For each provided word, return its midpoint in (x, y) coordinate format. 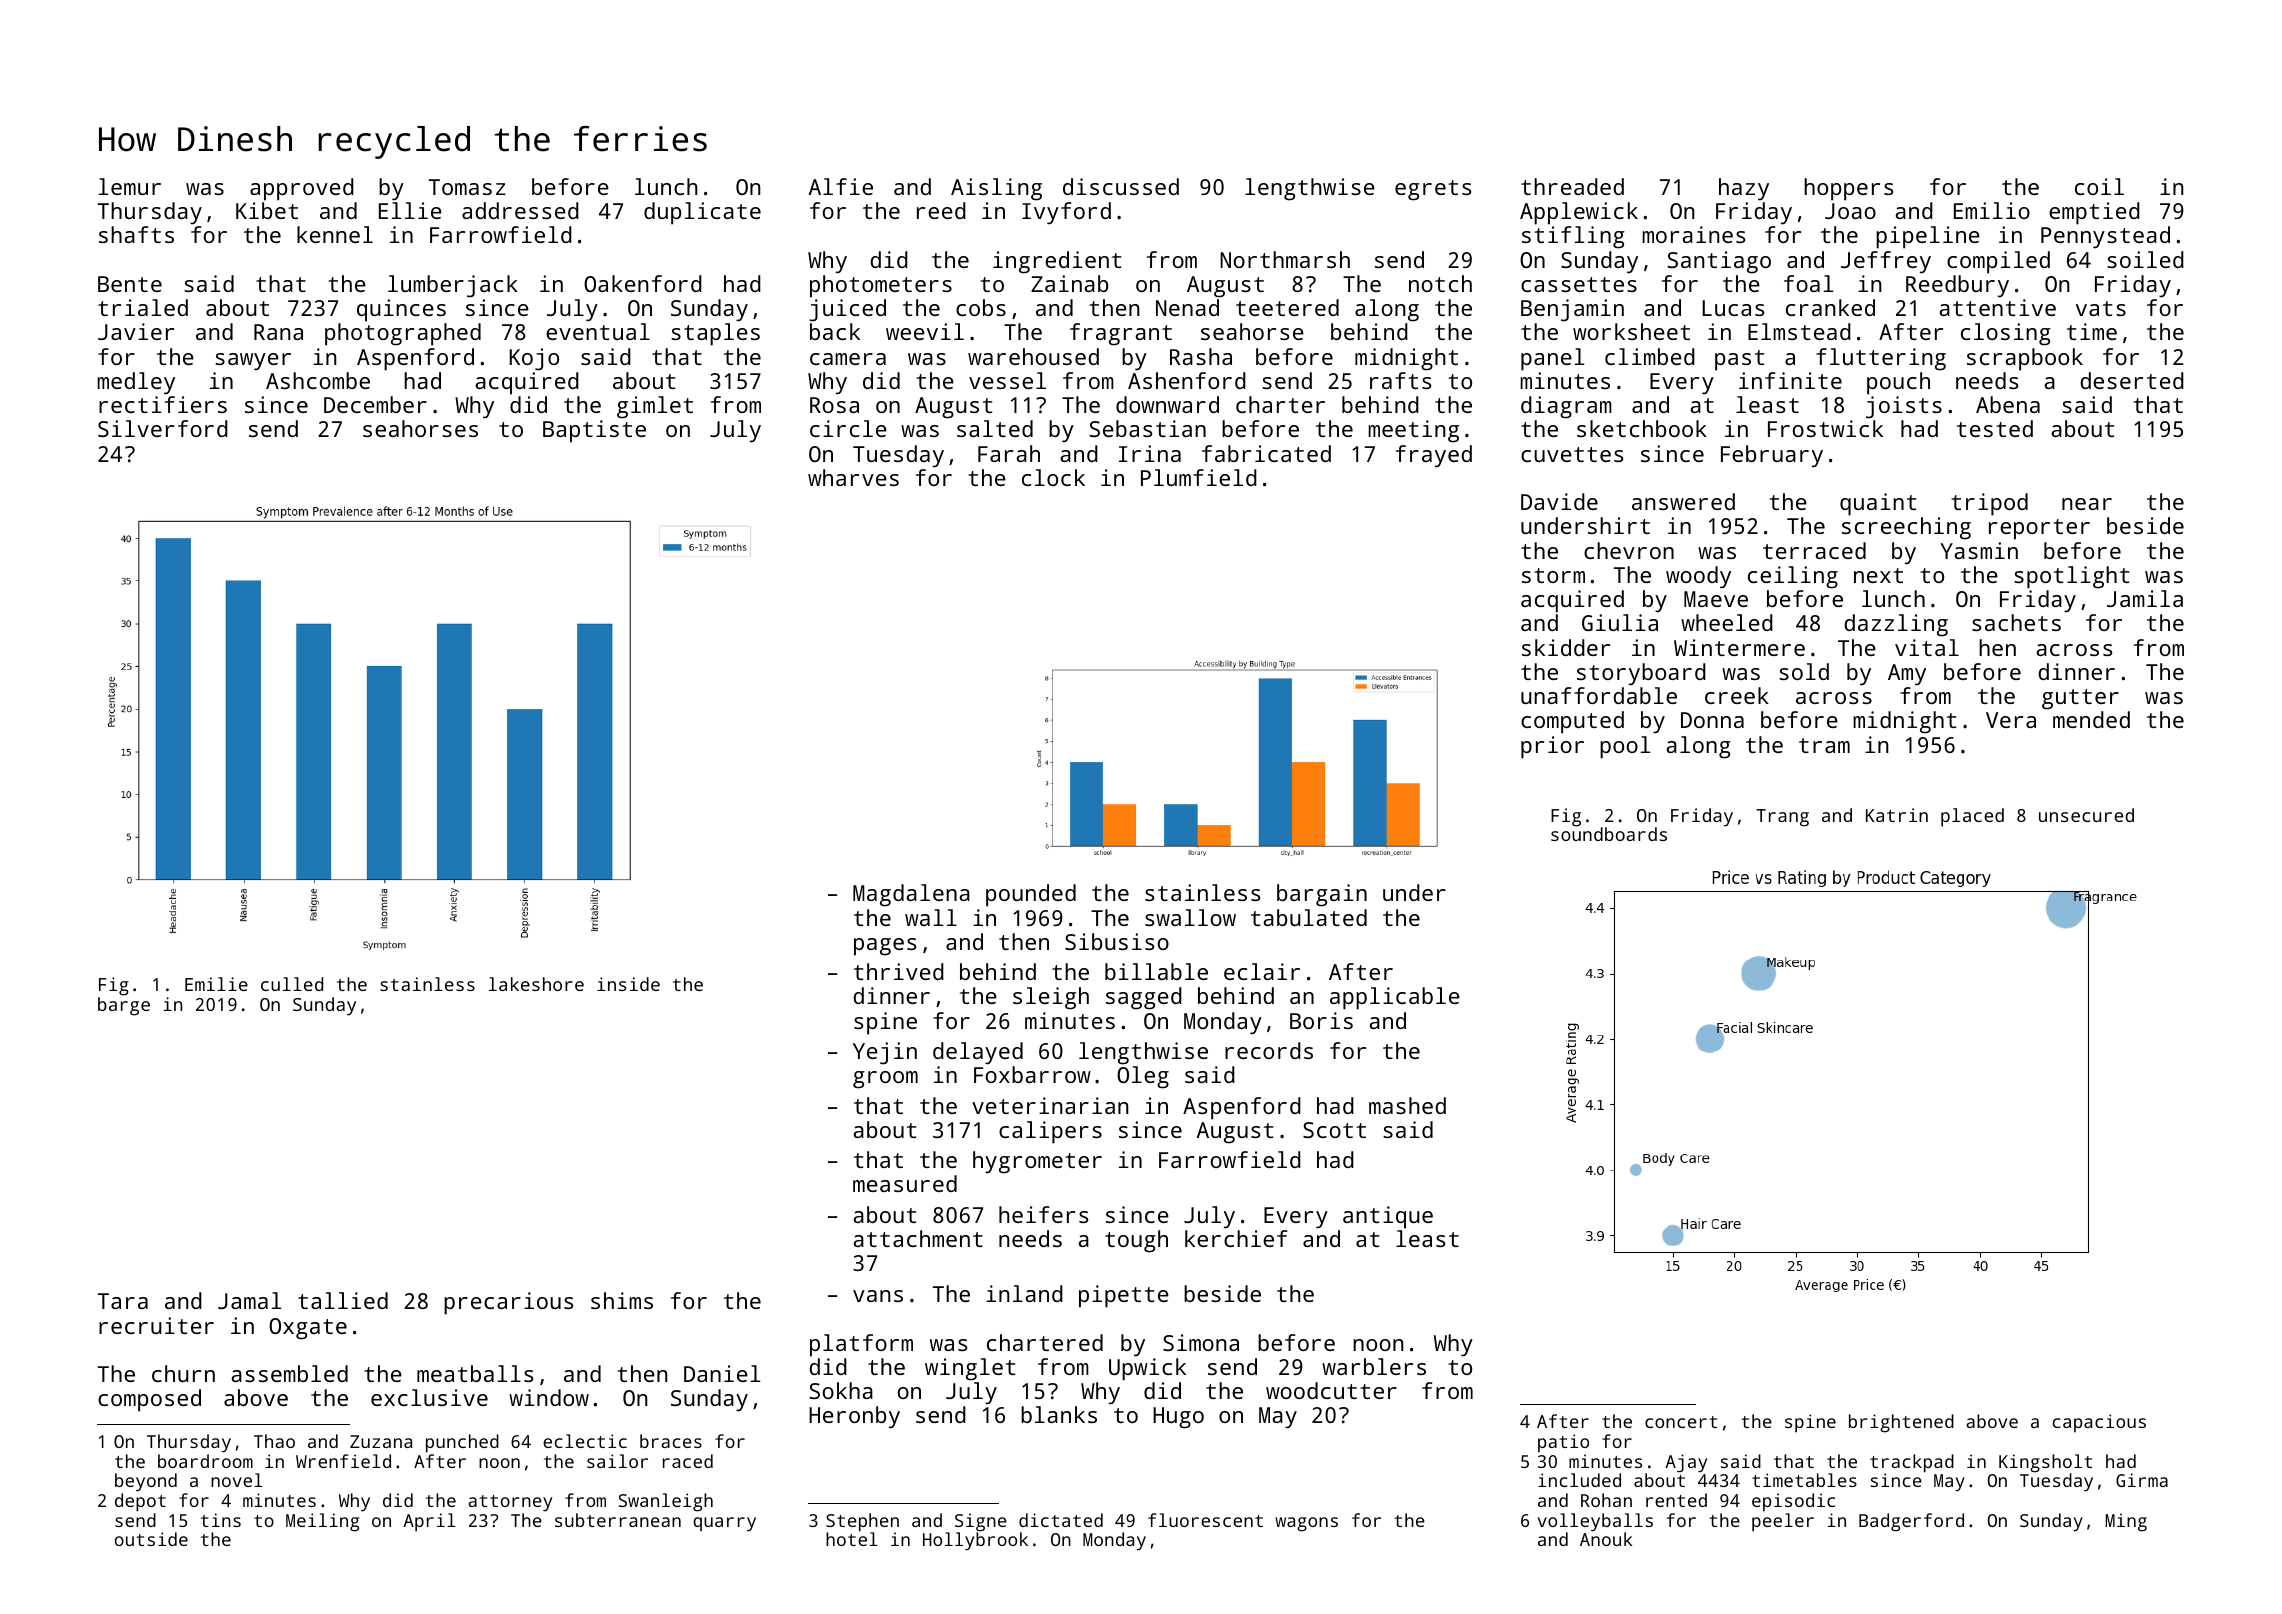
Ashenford (1187, 380)
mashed (1407, 1105)
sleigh (1051, 998)
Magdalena (911, 895)
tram (1824, 745)
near (2087, 504)
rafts (1400, 380)
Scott (1334, 1130)
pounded (1031, 895)
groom (885, 1080)
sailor (617, 1461)
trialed (143, 307)
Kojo (534, 359)
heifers (1043, 1214)
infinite (1790, 380)
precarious (508, 1303)
